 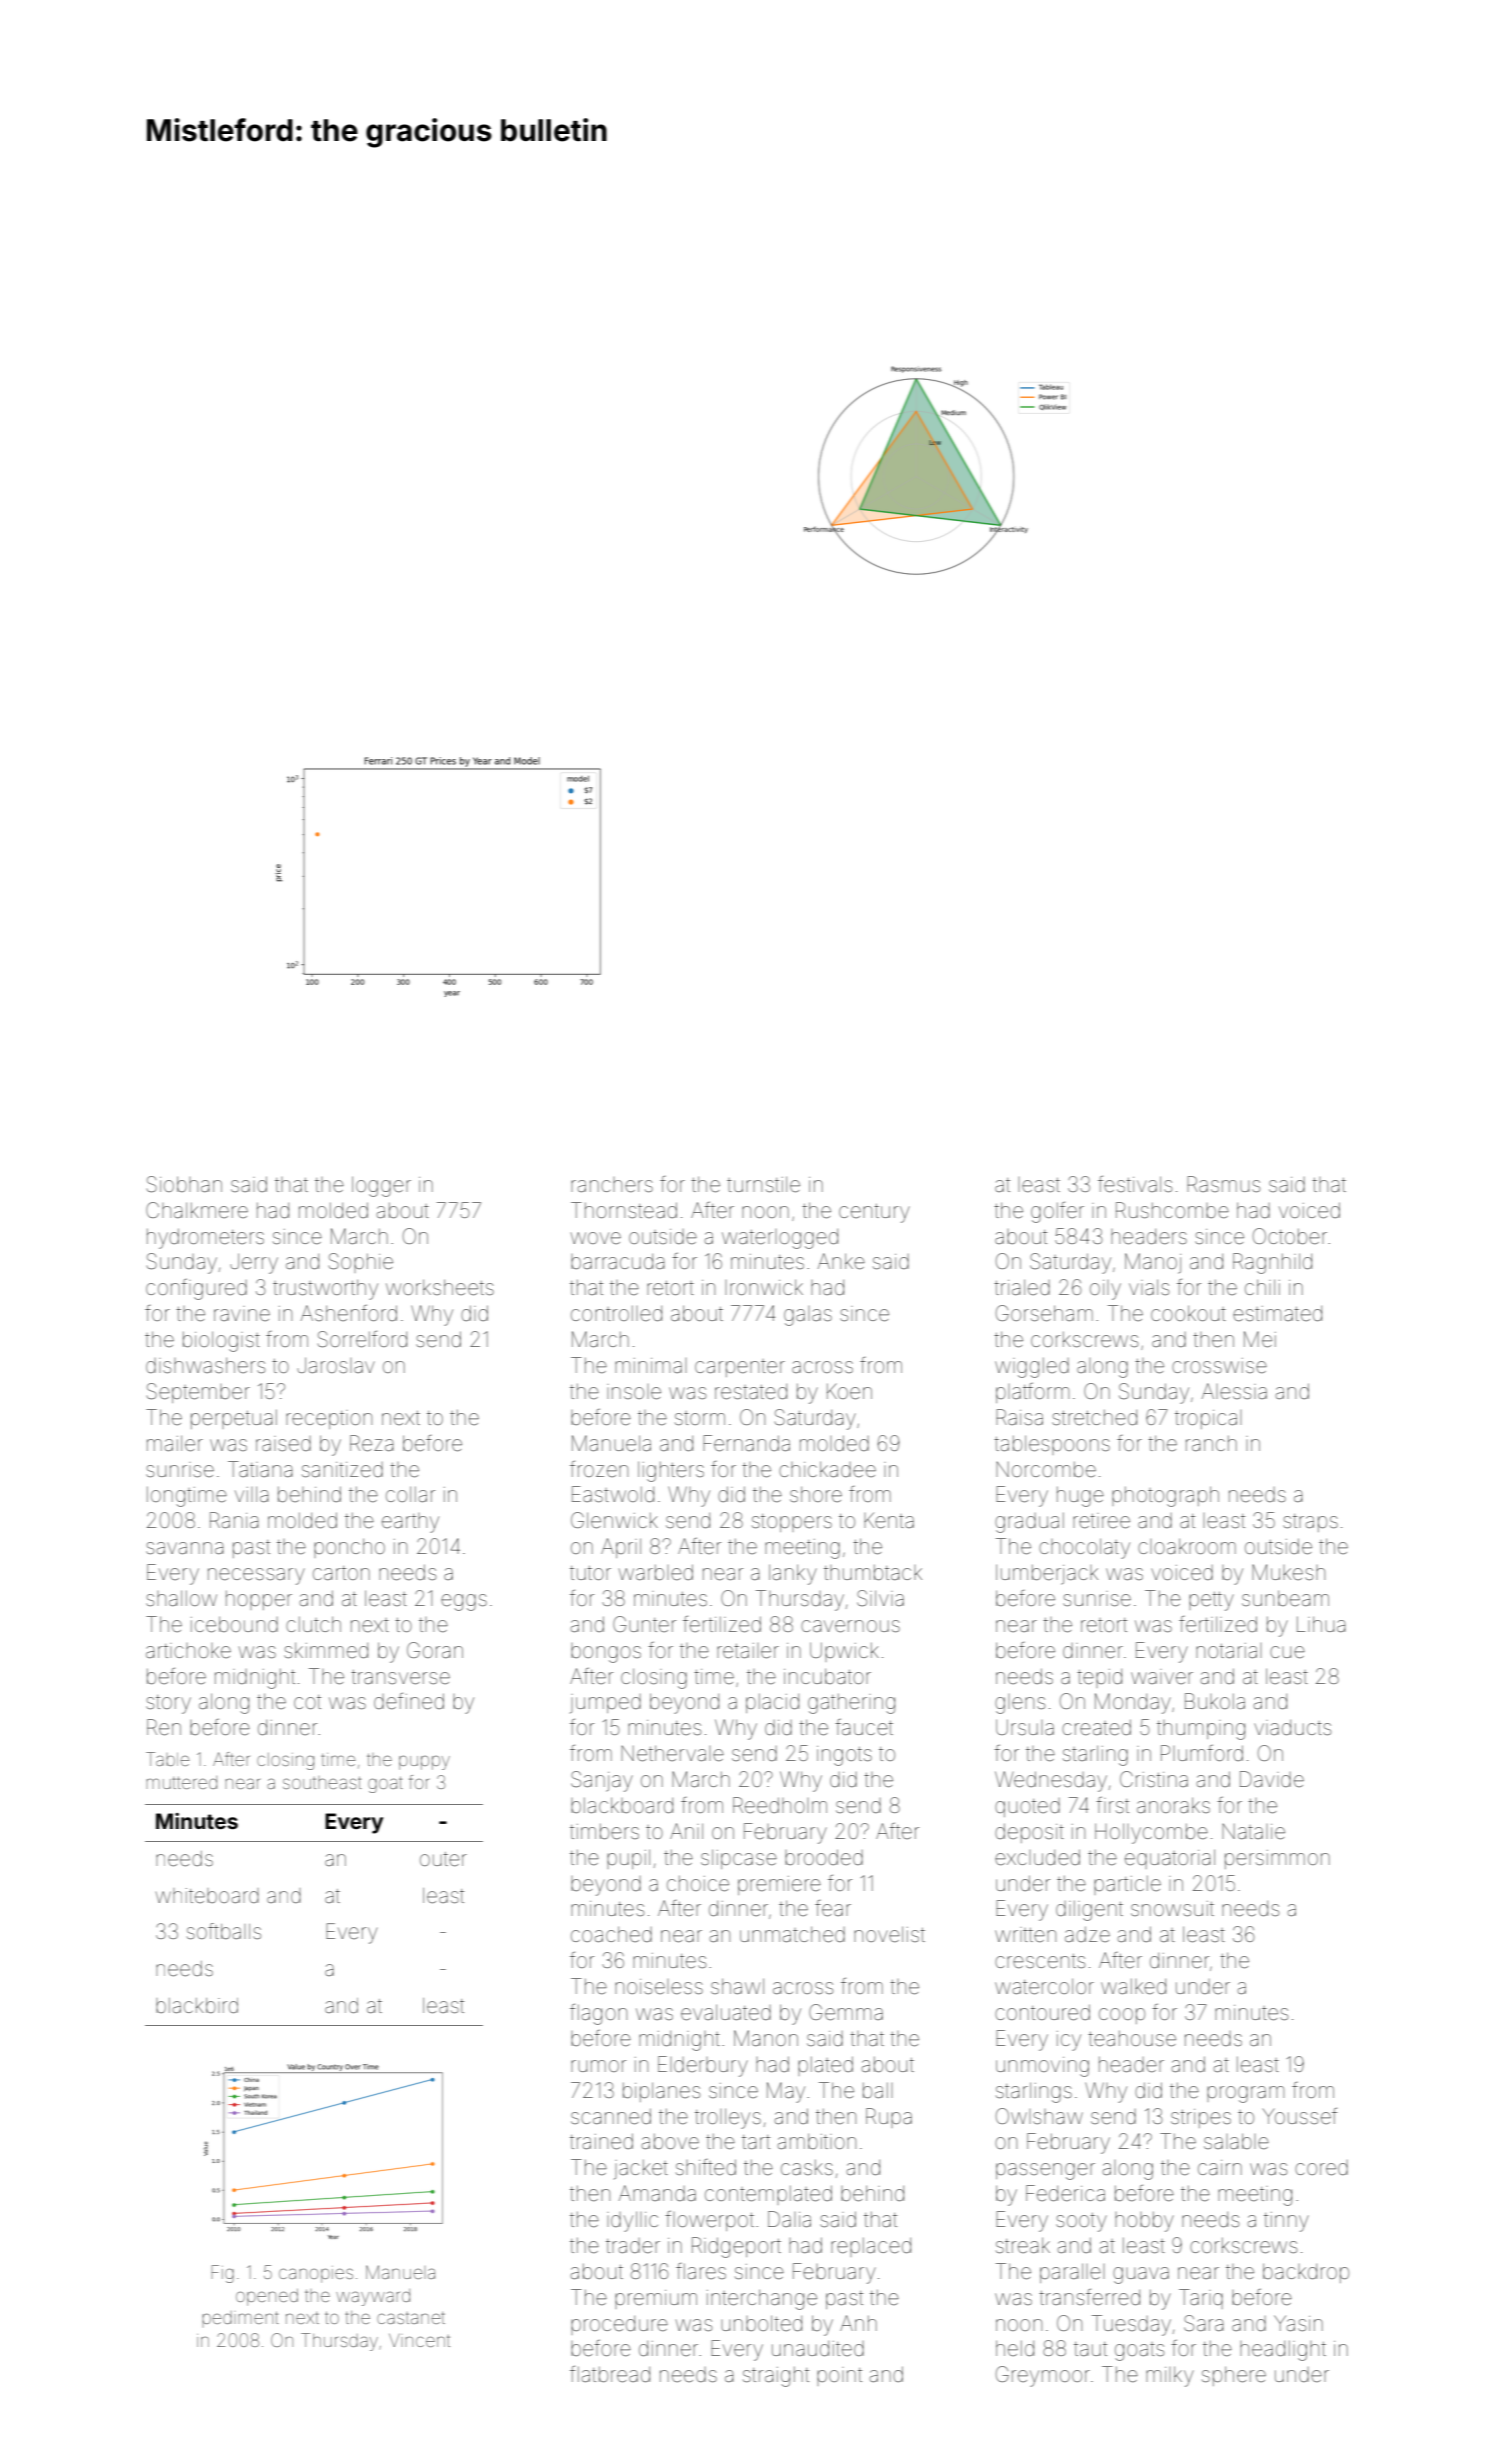 I want to click on straight, so click(x=776, y=2377).
